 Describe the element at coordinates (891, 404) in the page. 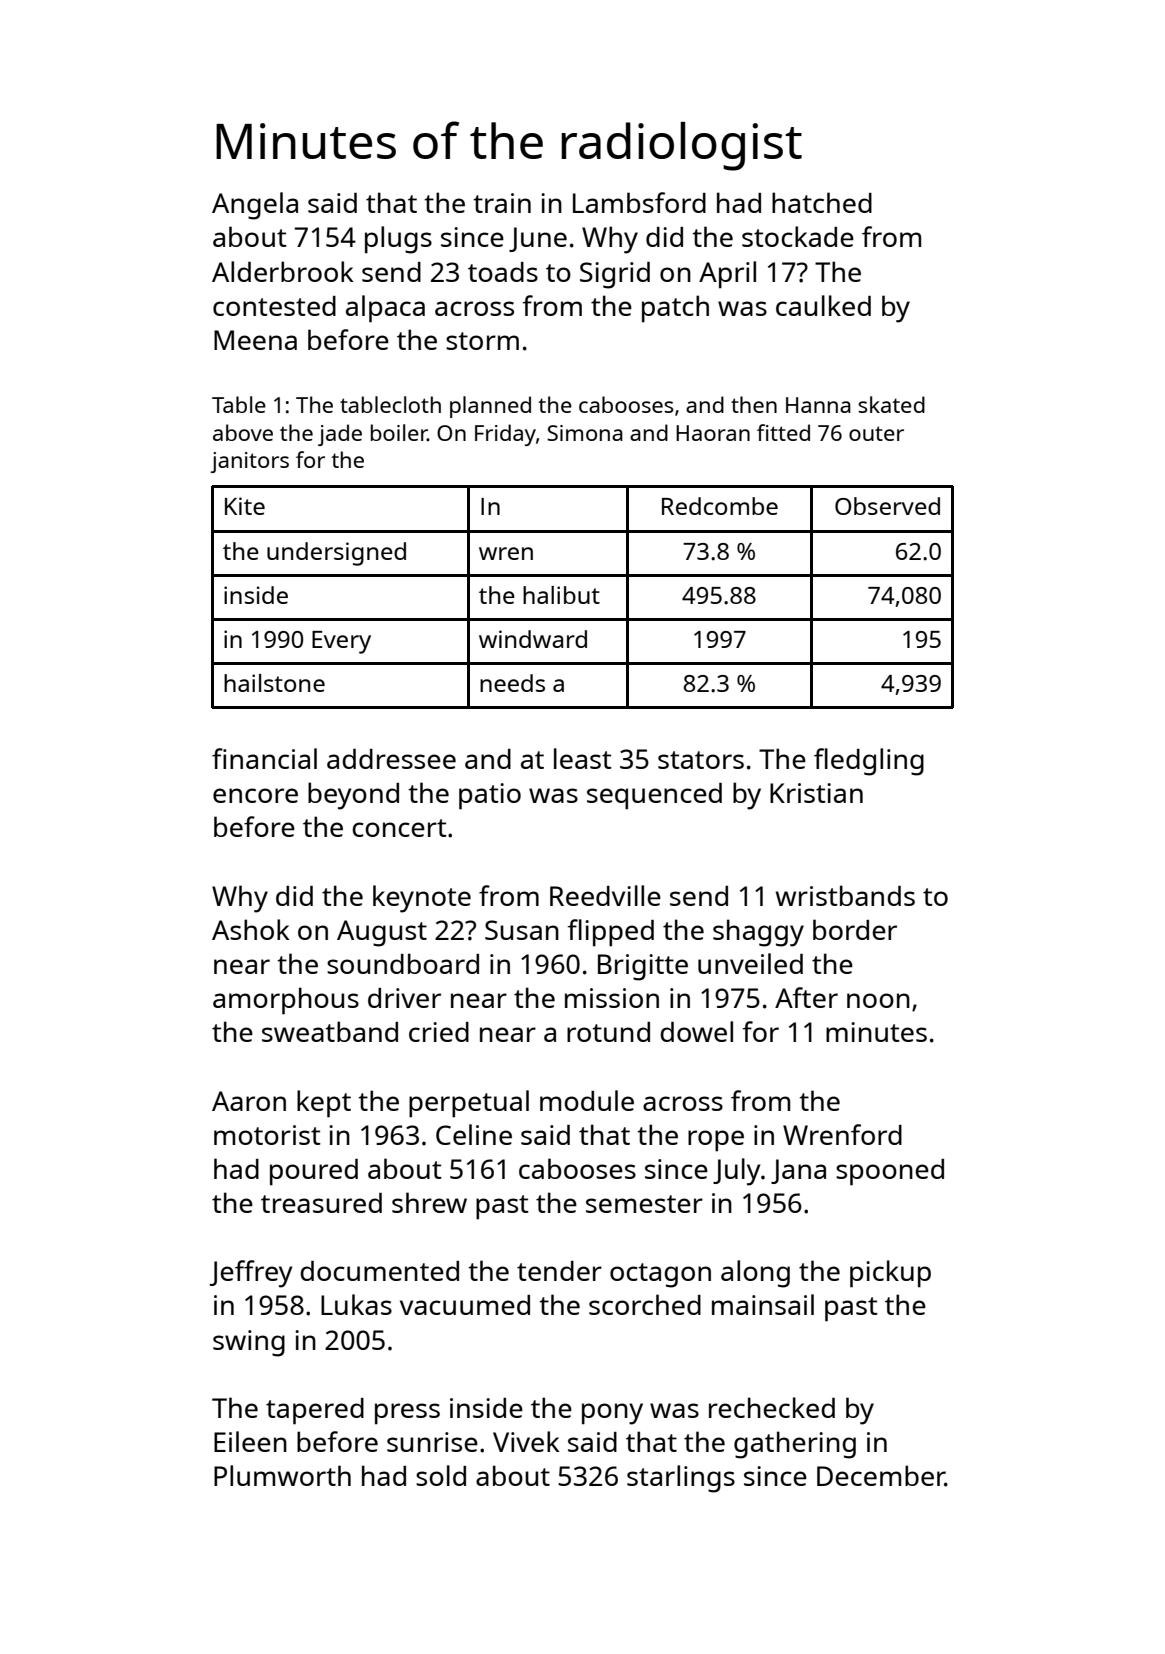

I see `skated` at that location.
